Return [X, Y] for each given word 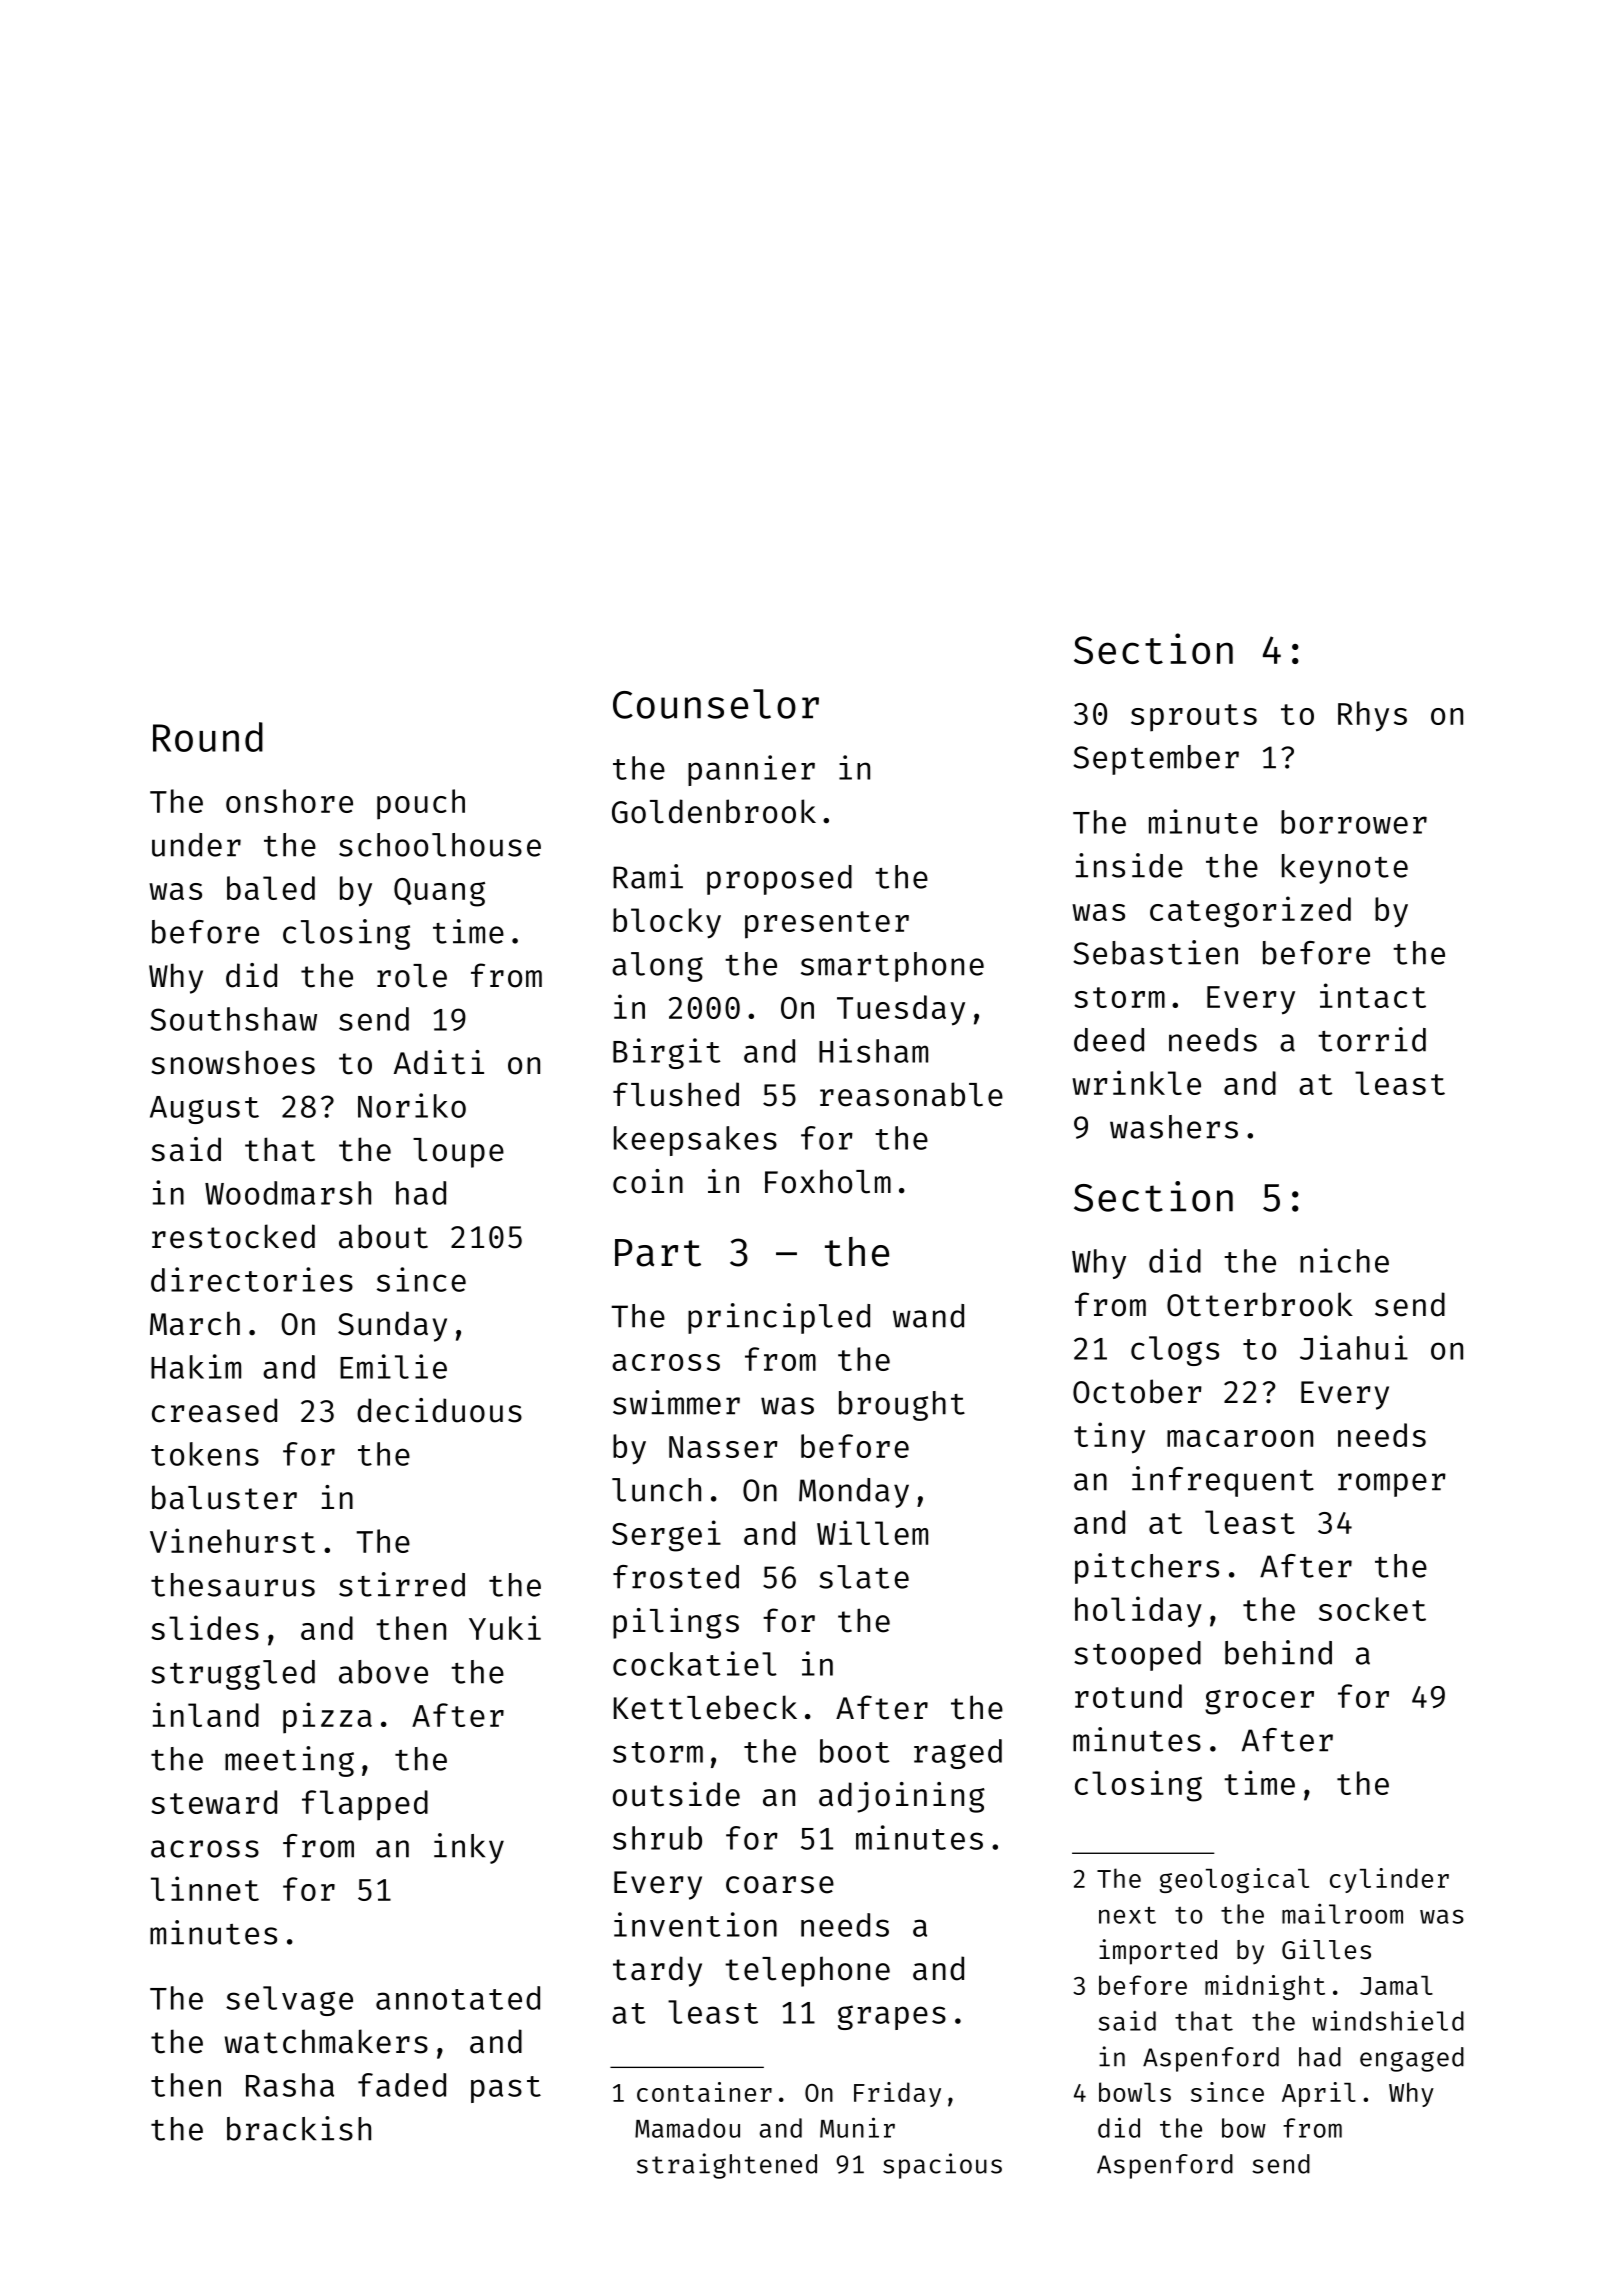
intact [1373, 995]
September [1156, 760]
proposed [779, 880]
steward [214, 1802]
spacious [942, 2166]
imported [1158, 1952]
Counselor [716, 704]
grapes [892, 2017]
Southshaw [234, 1019]
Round [208, 737]
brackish [299, 2128]
